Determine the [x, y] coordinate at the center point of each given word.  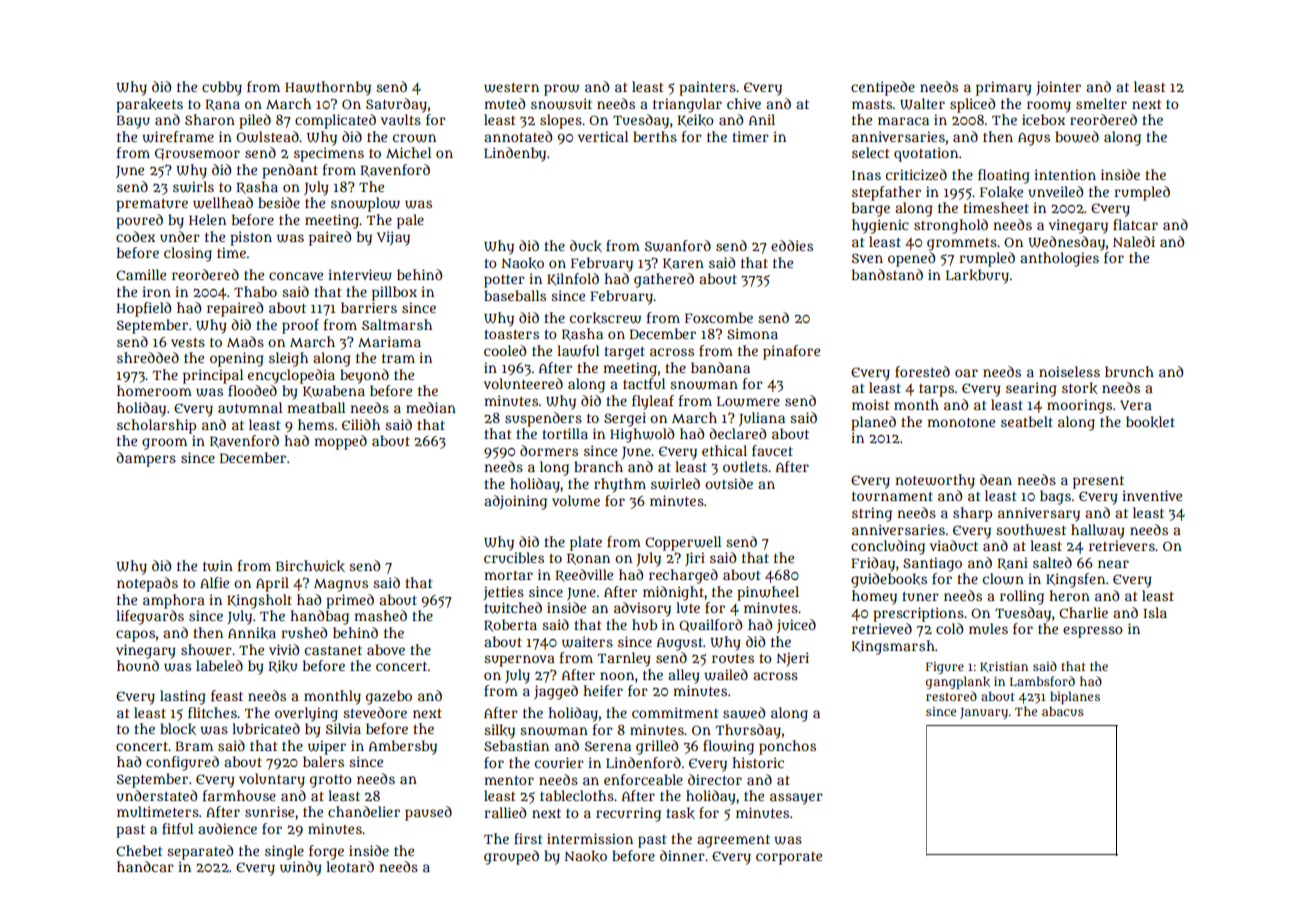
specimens [329, 154]
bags [1055, 497]
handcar [145, 866]
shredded [148, 357]
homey [874, 597]
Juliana [762, 419]
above [386, 649]
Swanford [678, 246]
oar [966, 373]
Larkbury [977, 276]
